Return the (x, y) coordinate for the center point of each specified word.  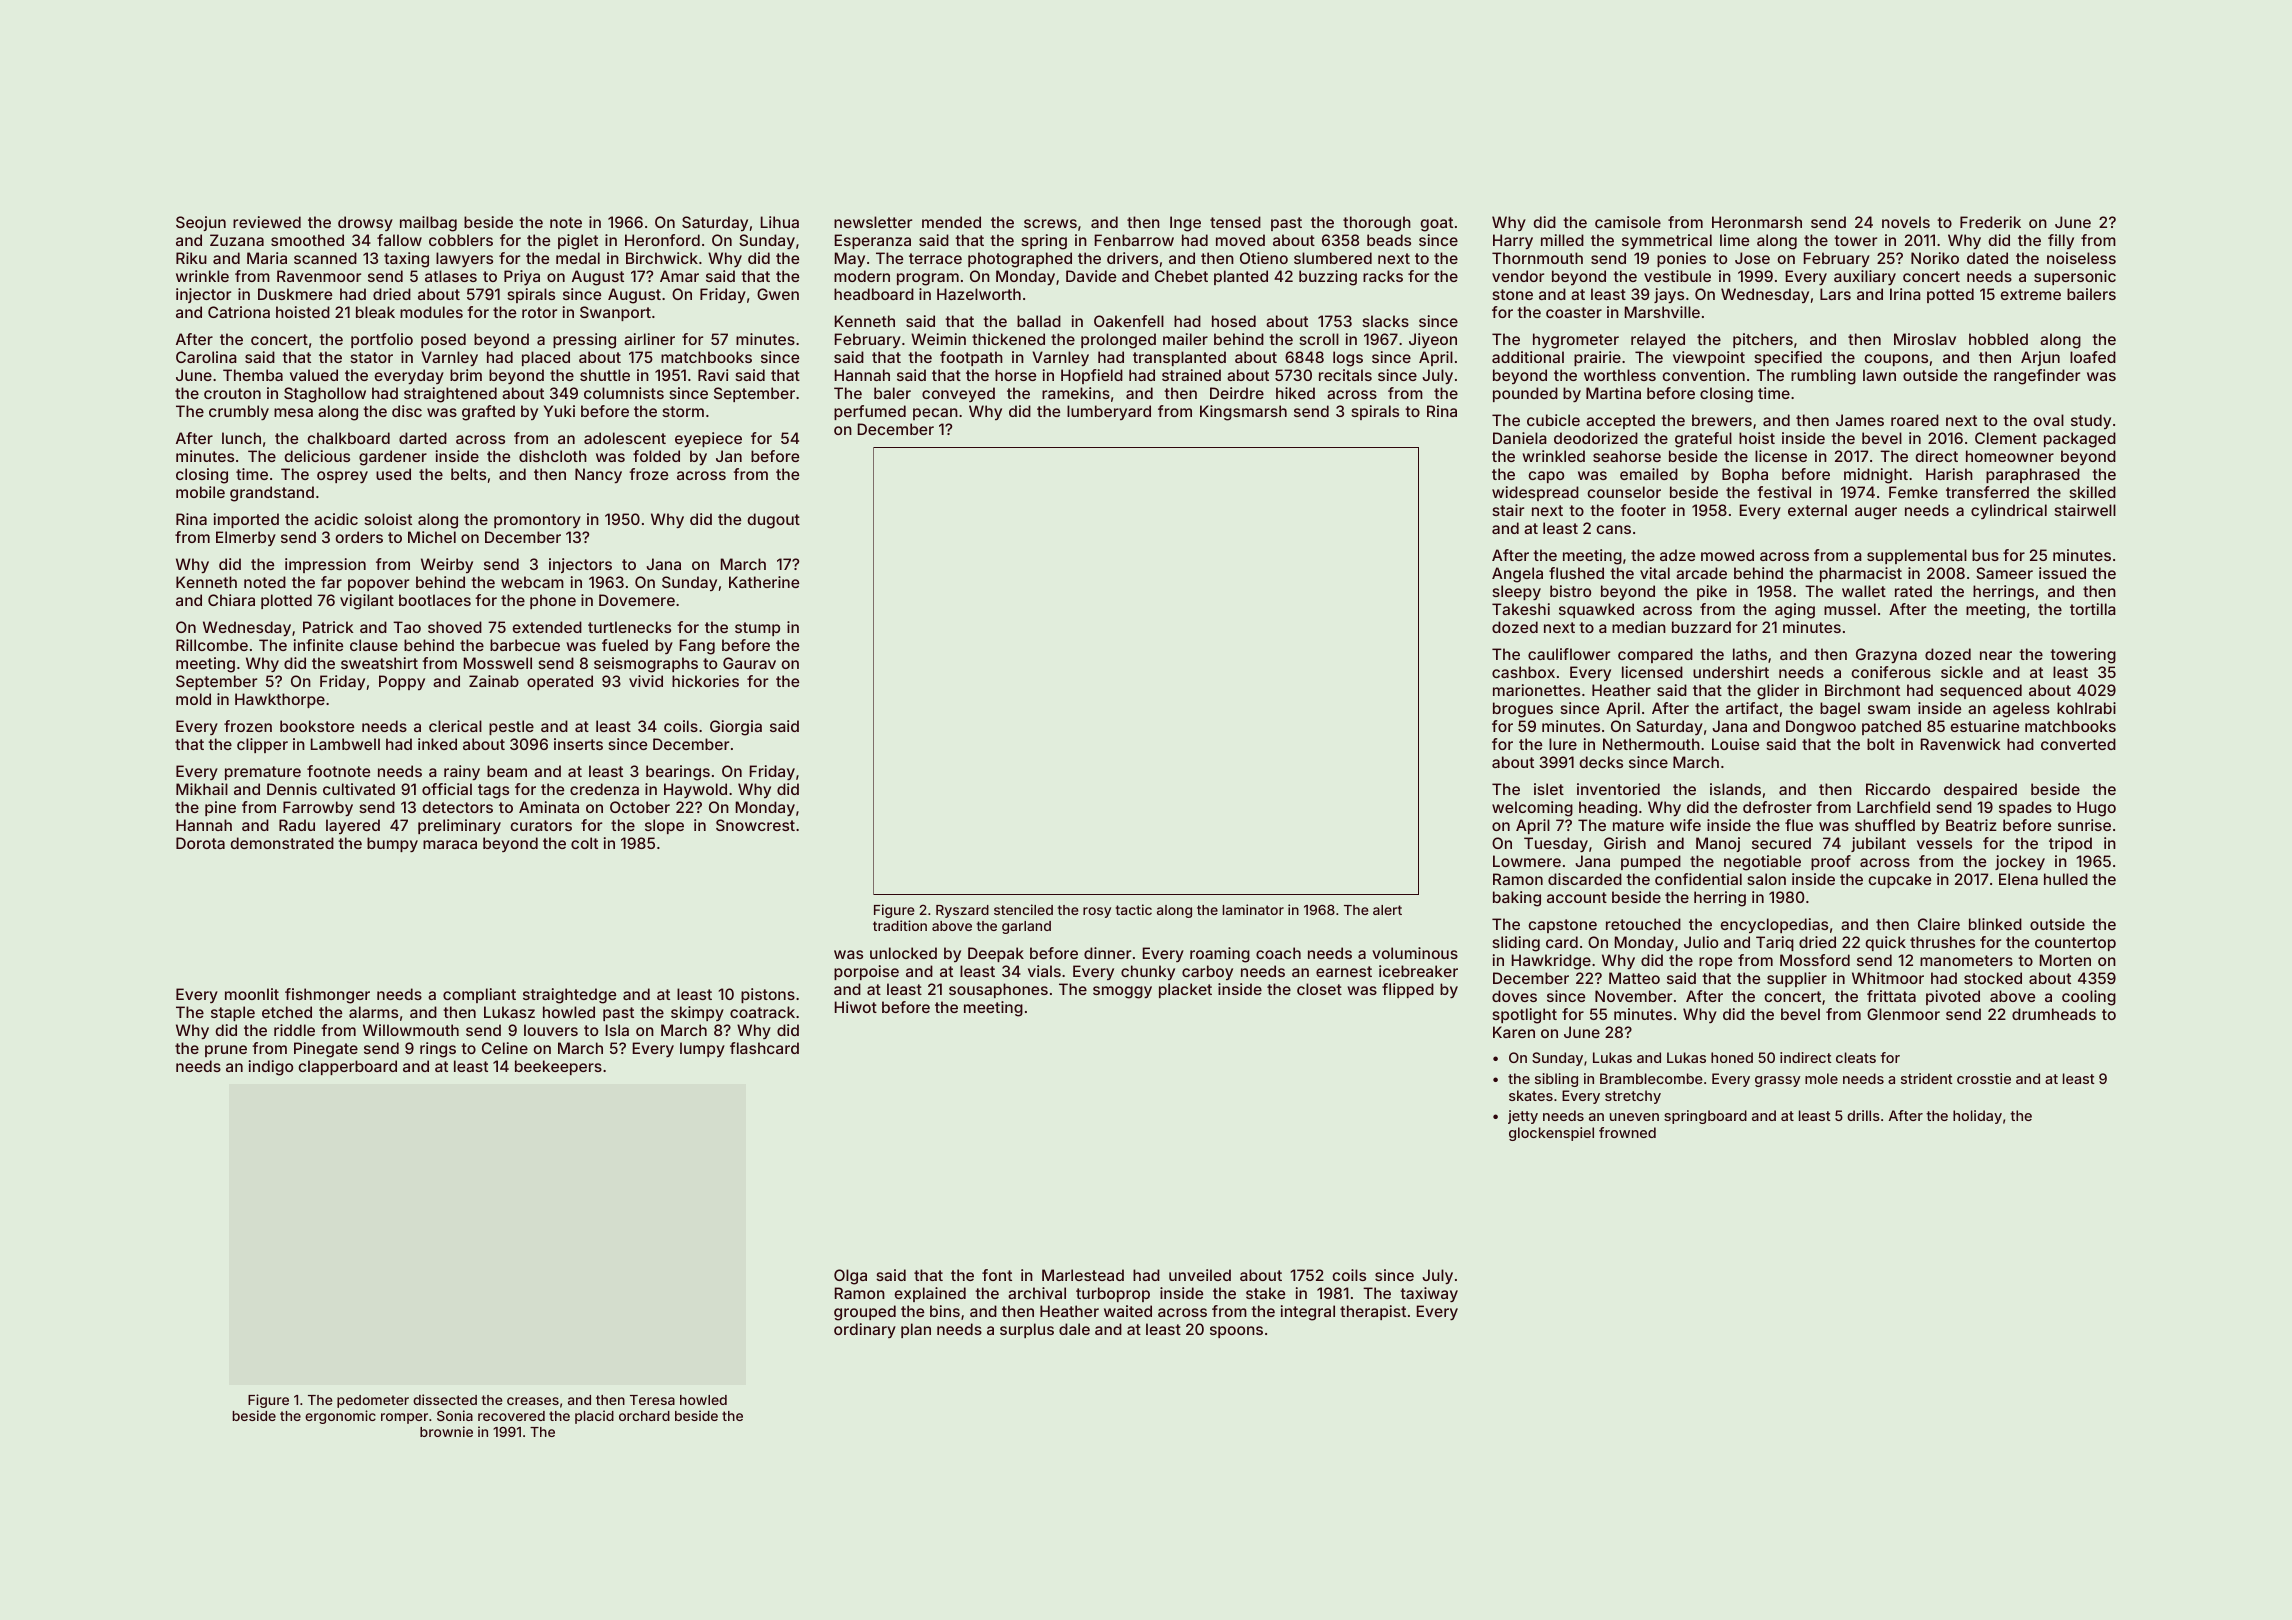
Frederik (1990, 222)
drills (1863, 1115)
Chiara (231, 600)
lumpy (702, 1049)
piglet (578, 242)
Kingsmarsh (1243, 413)
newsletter (873, 222)
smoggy (1122, 992)
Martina (1613, 393)
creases (533, 1401)
